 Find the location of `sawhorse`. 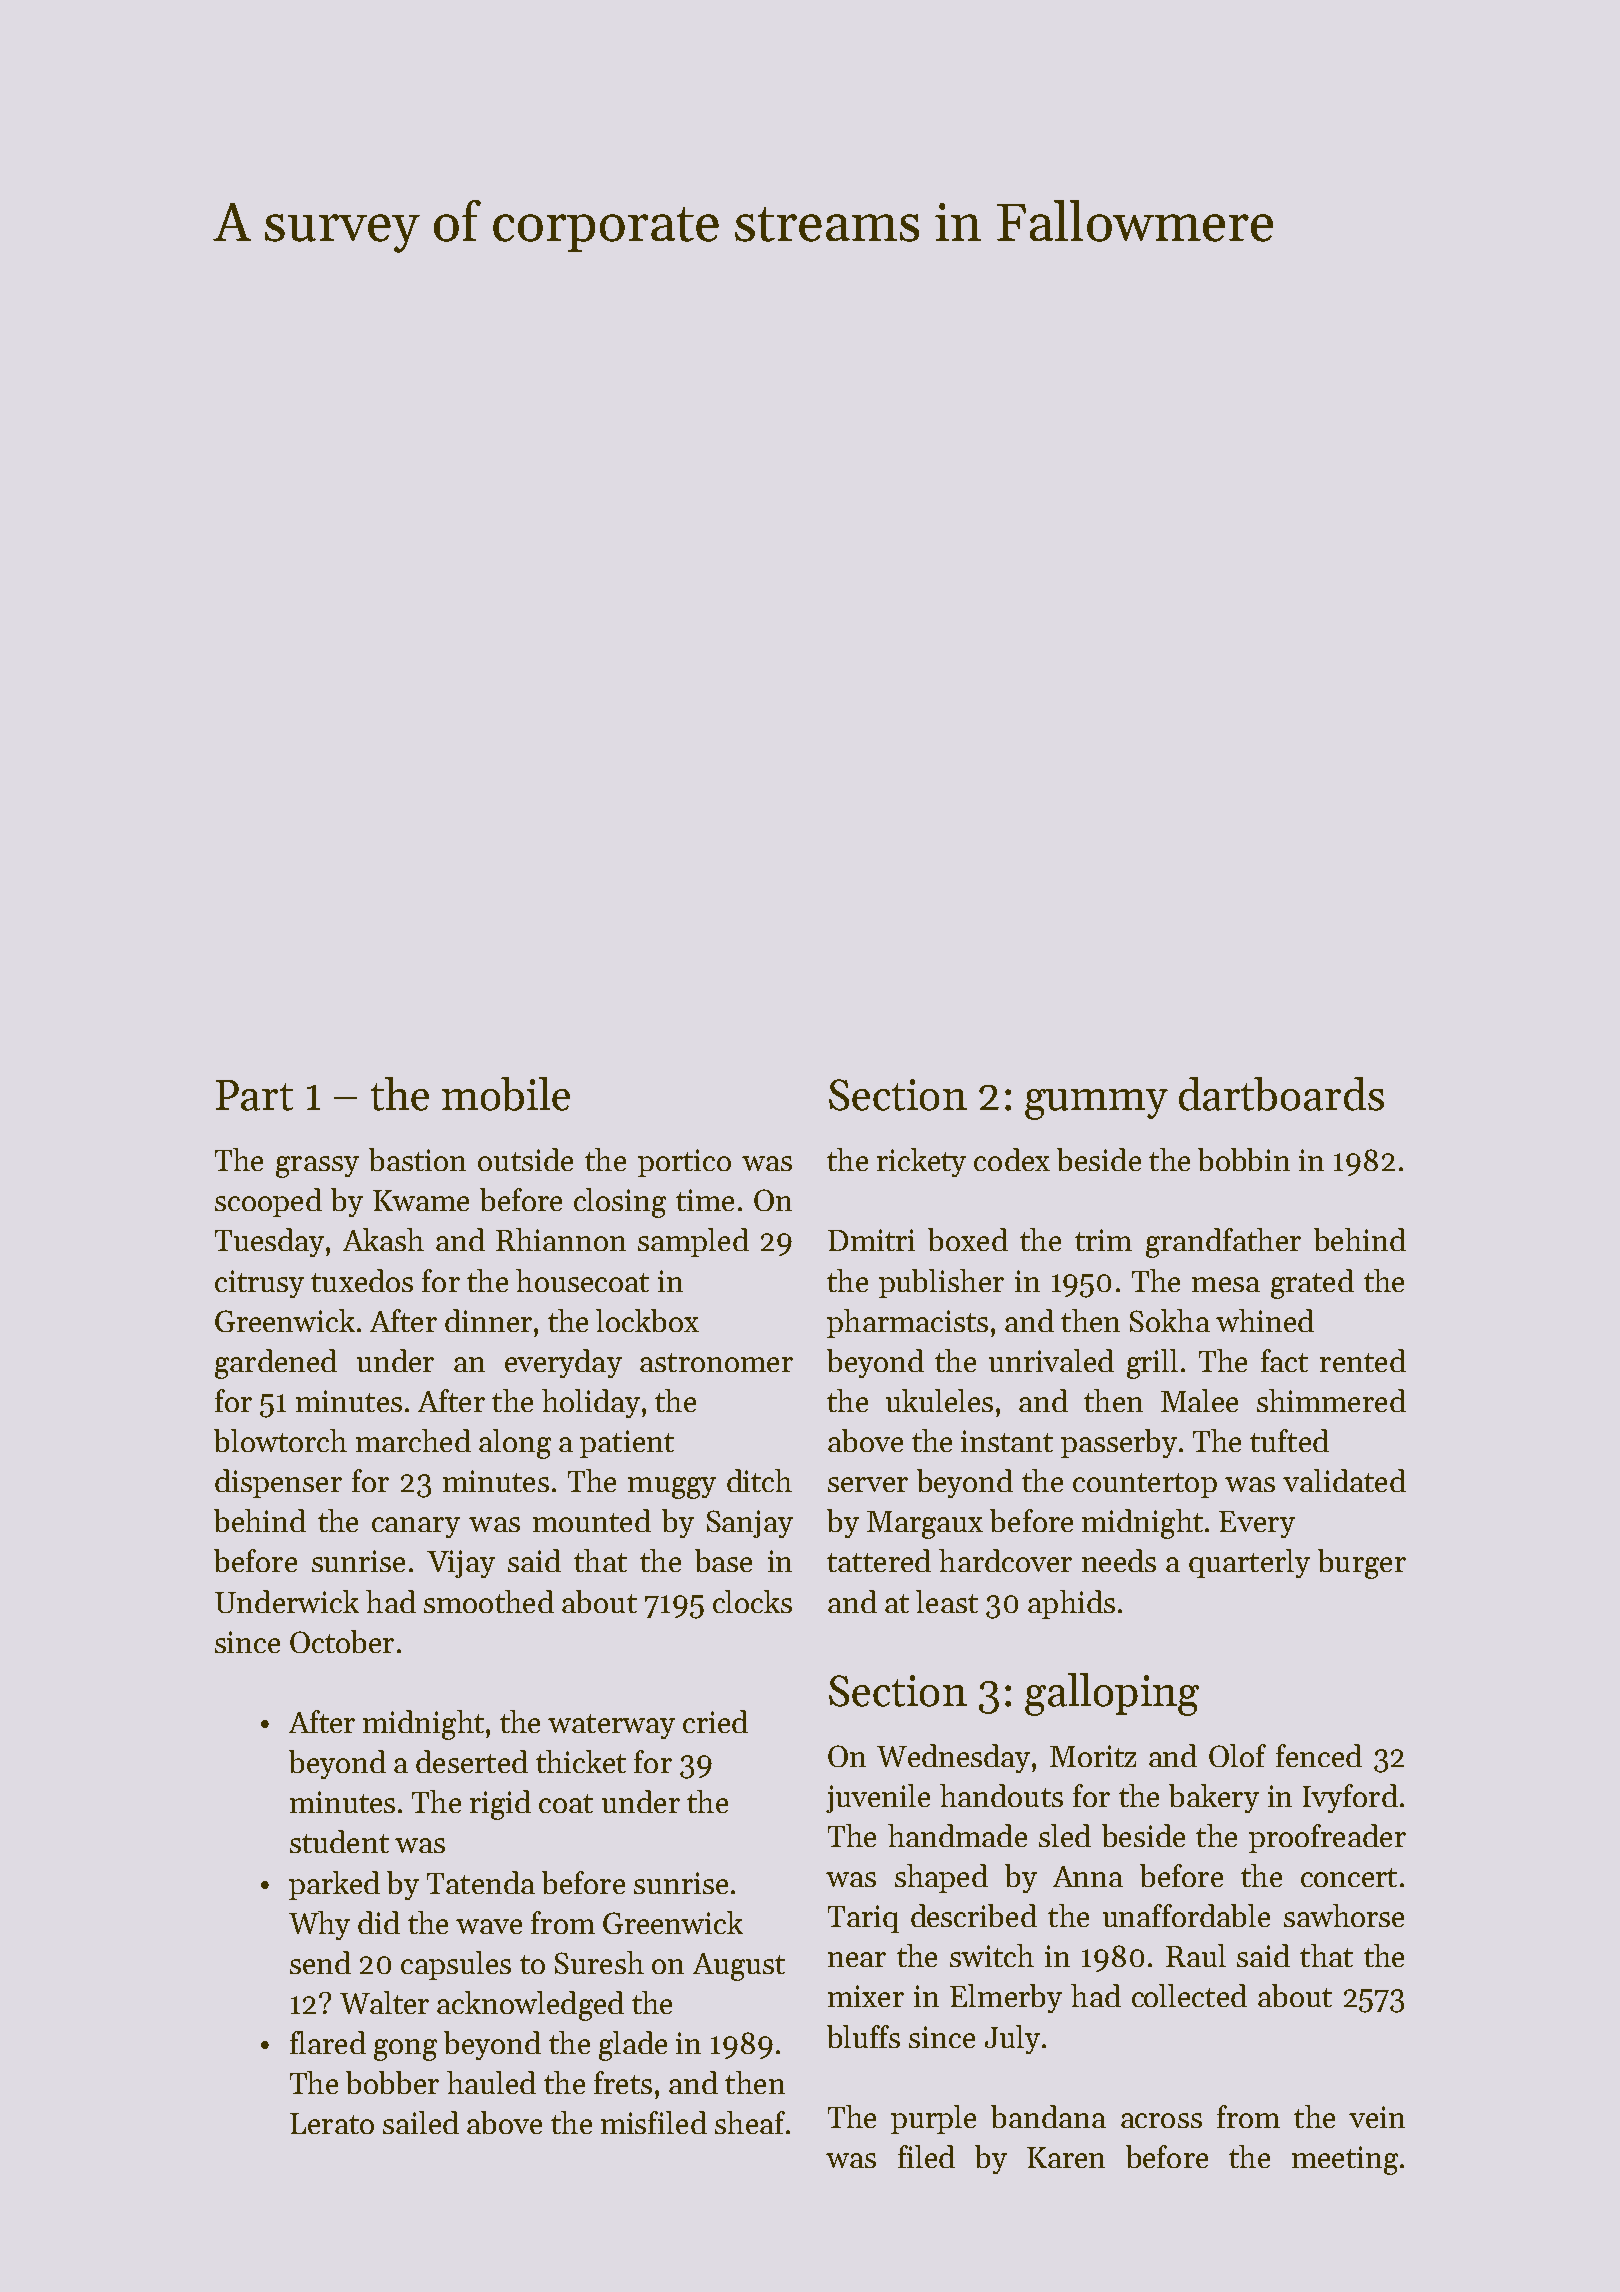

sawhorse is located at coordinates (1344, 1915).
